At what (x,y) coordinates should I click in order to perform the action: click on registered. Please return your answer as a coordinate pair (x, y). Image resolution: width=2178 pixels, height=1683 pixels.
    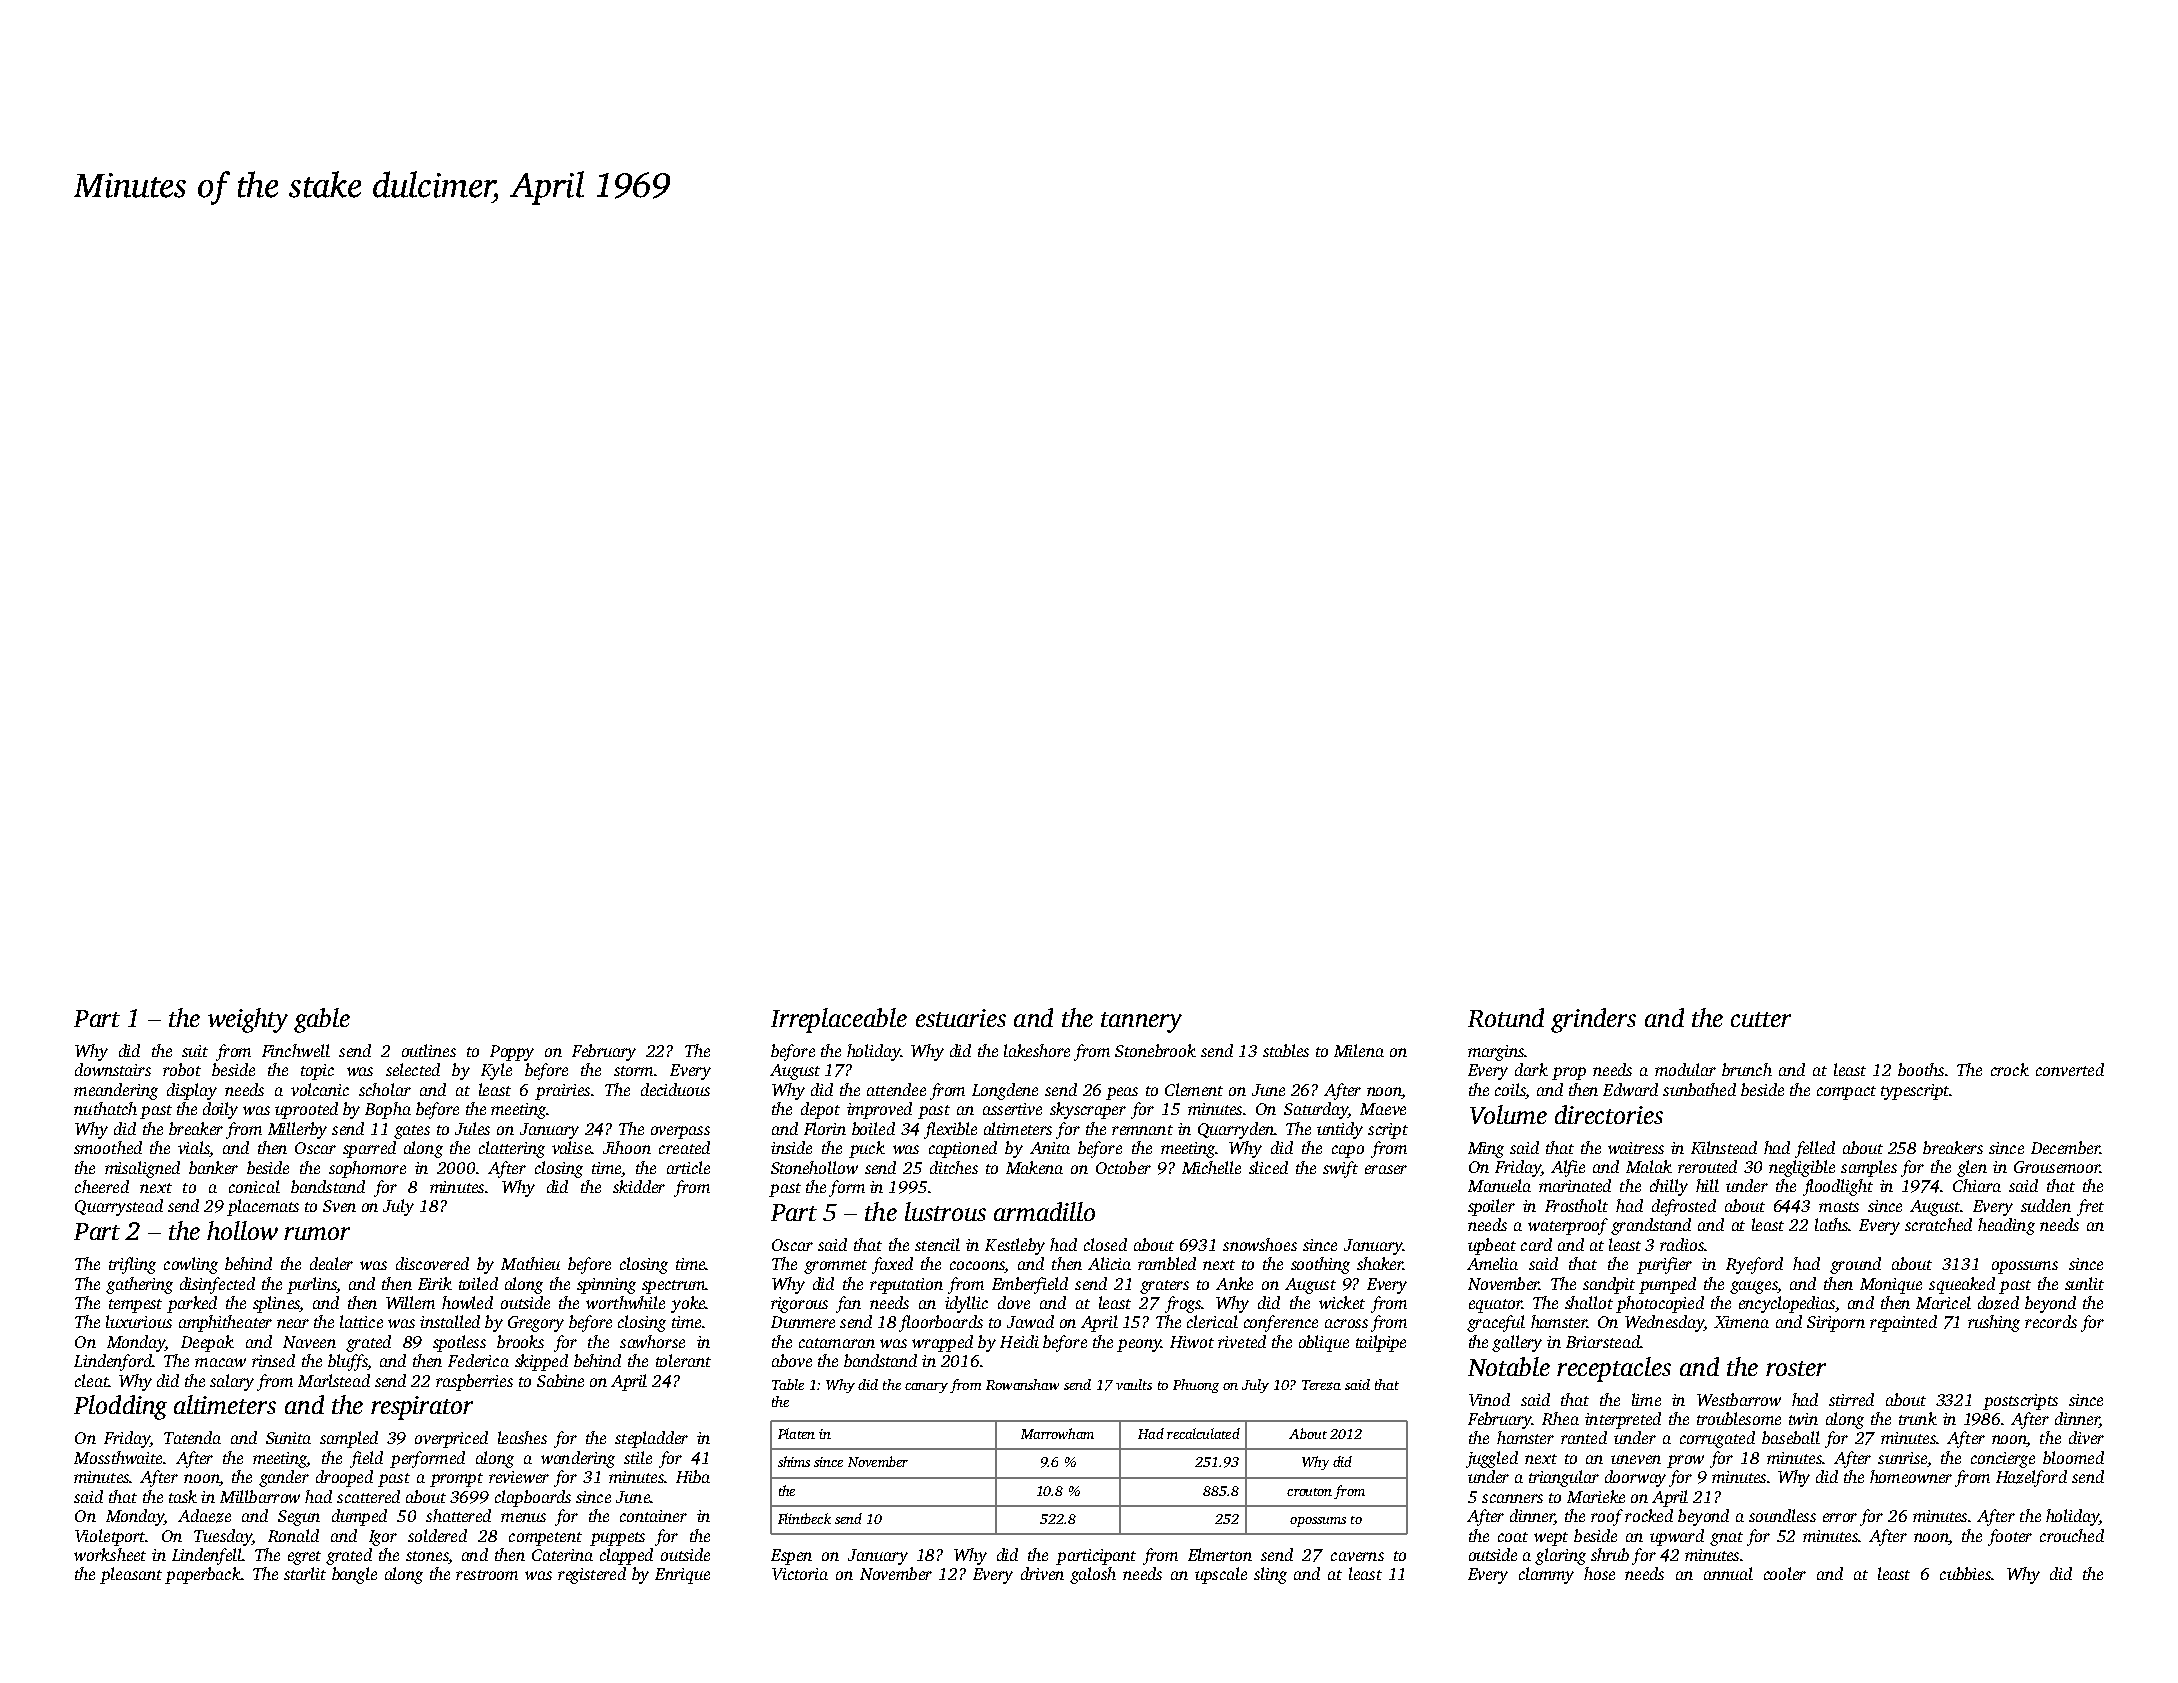
    Looking at the image, I should click on (592, 1575).
